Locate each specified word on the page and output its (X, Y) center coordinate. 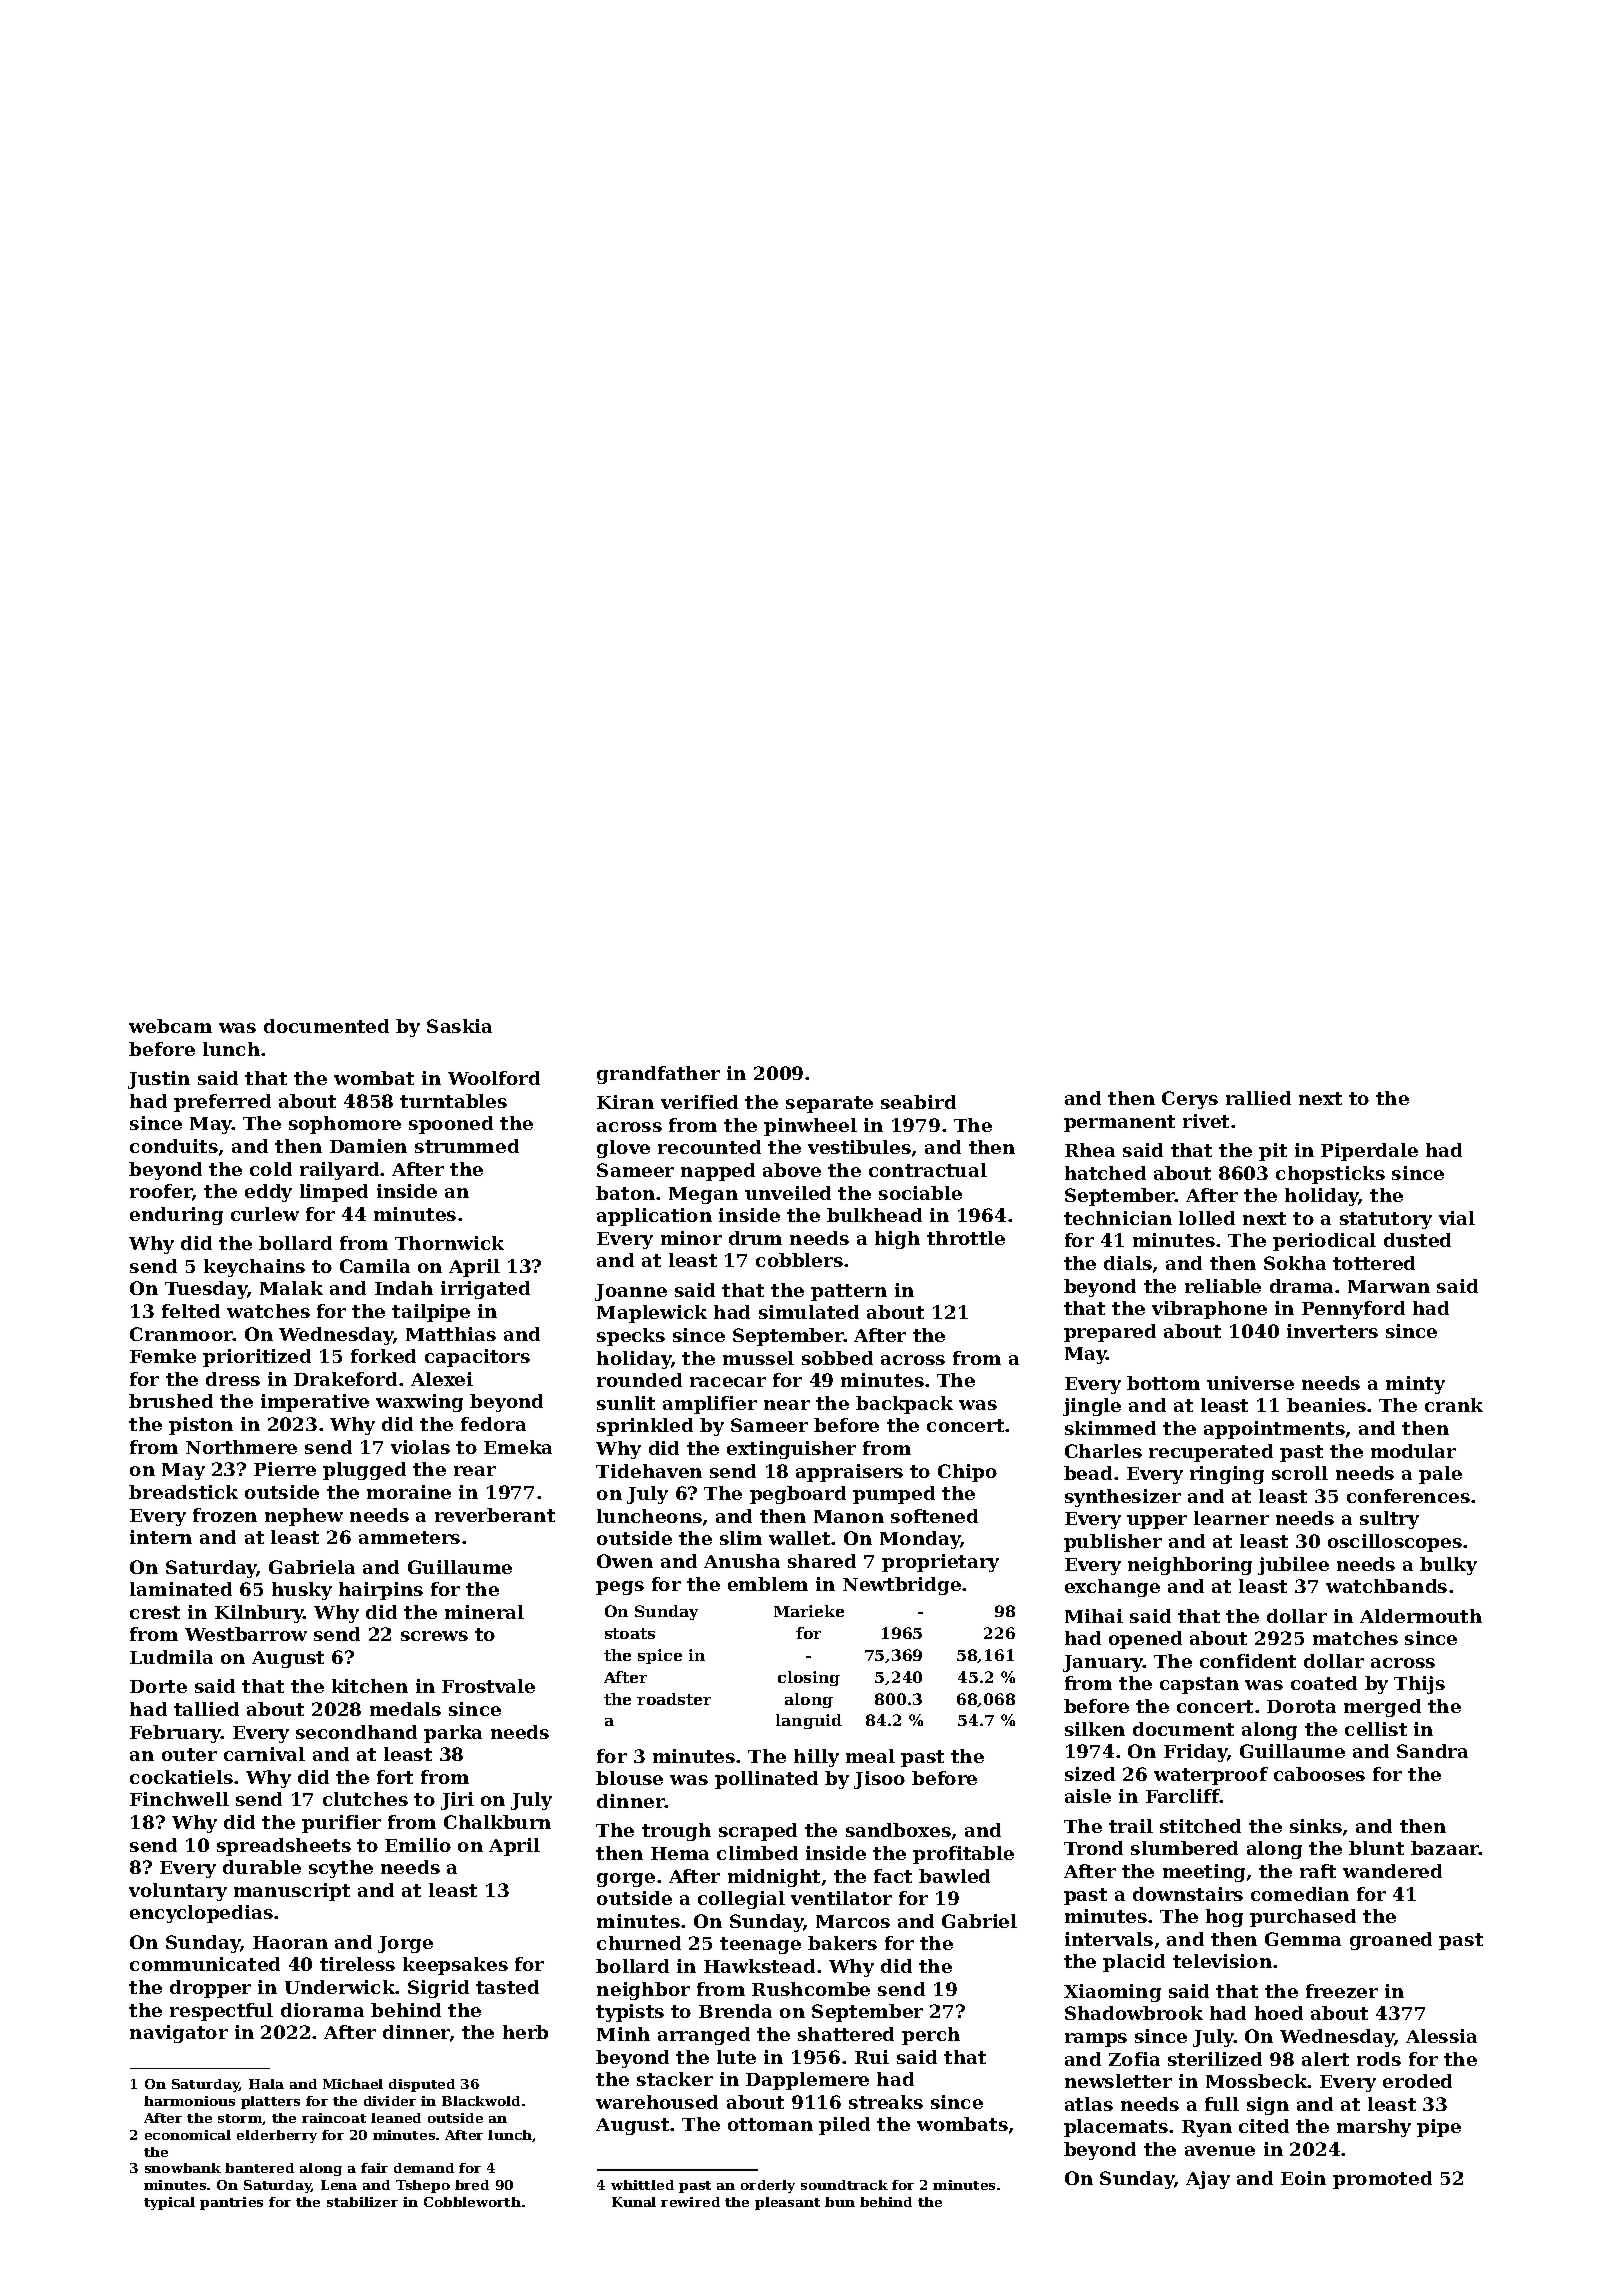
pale (1440, 1475)
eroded (1417, 2081)
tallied (206, 1709)
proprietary (940, 1563)
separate (829, 1104)
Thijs (1419, 1685)
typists (630, 2013)
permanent (1119, 1123)
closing (809, 1678)
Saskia (459, 1026)
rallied (1258, 1098)
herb (525, 2032)
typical (169, 2203)
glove (623, 1149)
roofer (161, 1192)
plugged (364, 1471)
